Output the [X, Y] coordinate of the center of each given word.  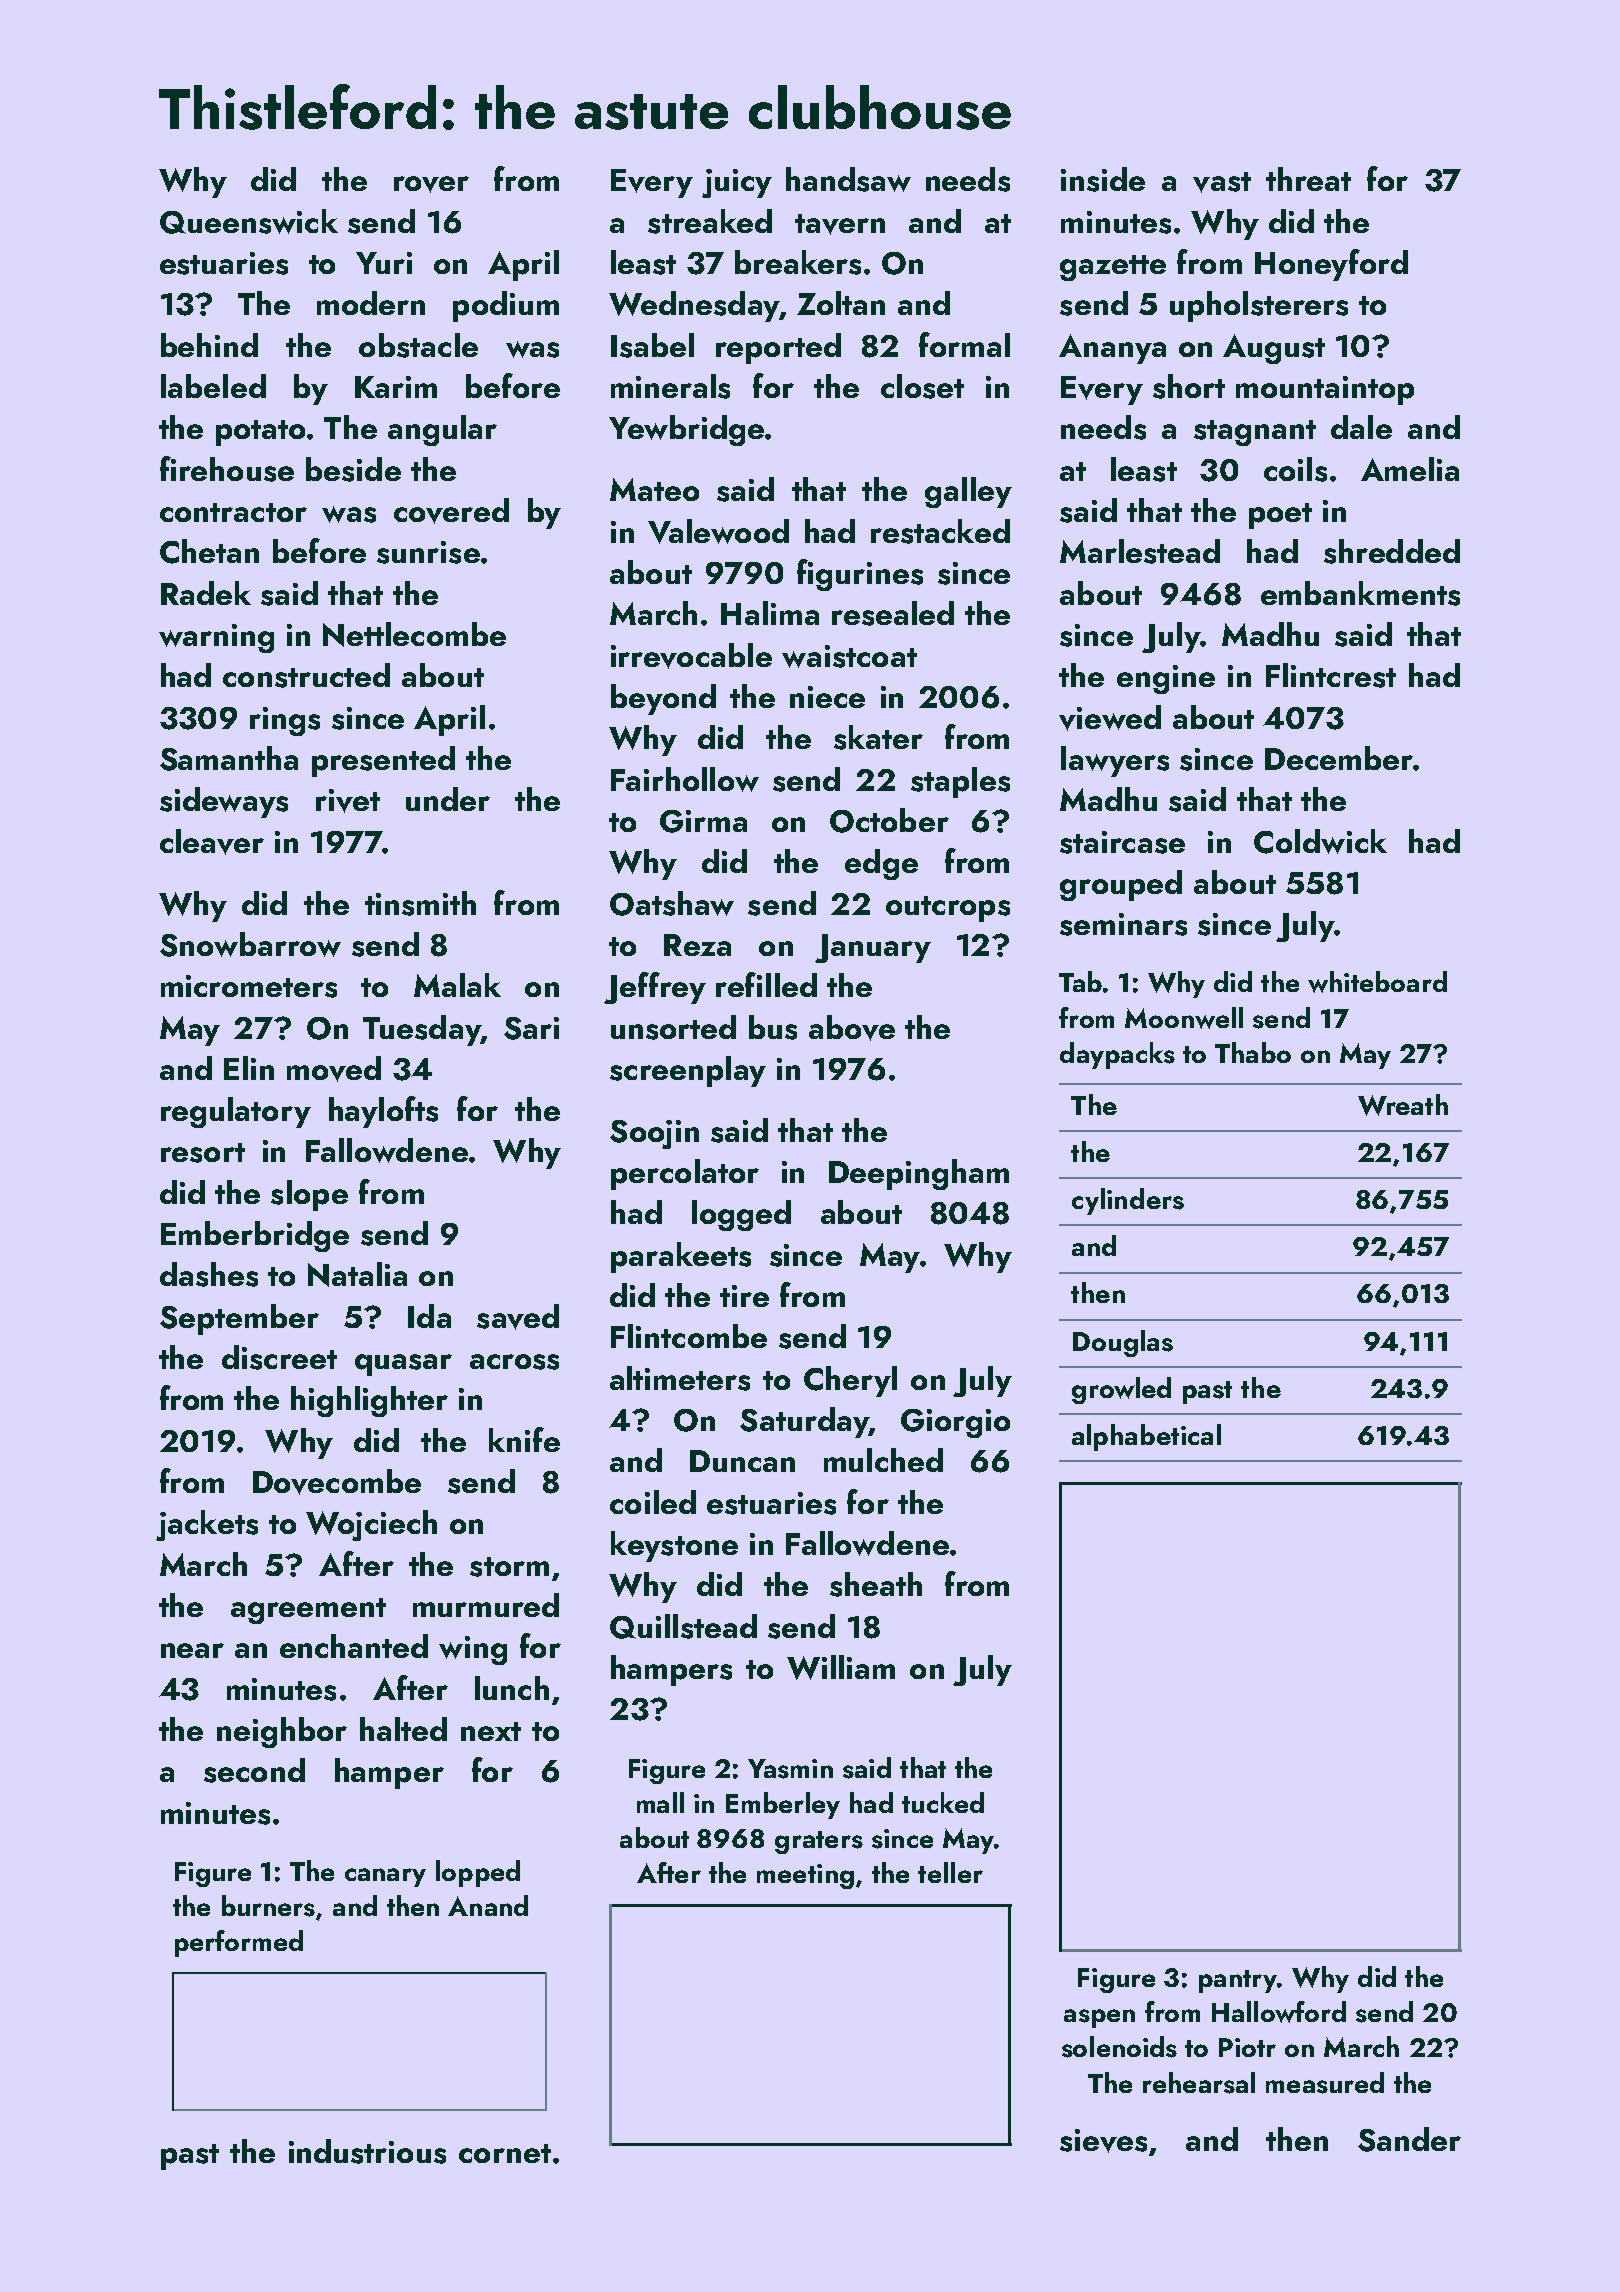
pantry [1238, 1981]
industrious [367, 2151]
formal [964, 344]
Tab [1080, 981]
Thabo [1253, 1052]
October [889, 820]
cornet [505, 2153]
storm [509, 1567]
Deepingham [919, 1174]
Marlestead [1140, 551]
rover [431, 184]
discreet [279, 1357]
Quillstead [683, 1626]
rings [285, 721]
